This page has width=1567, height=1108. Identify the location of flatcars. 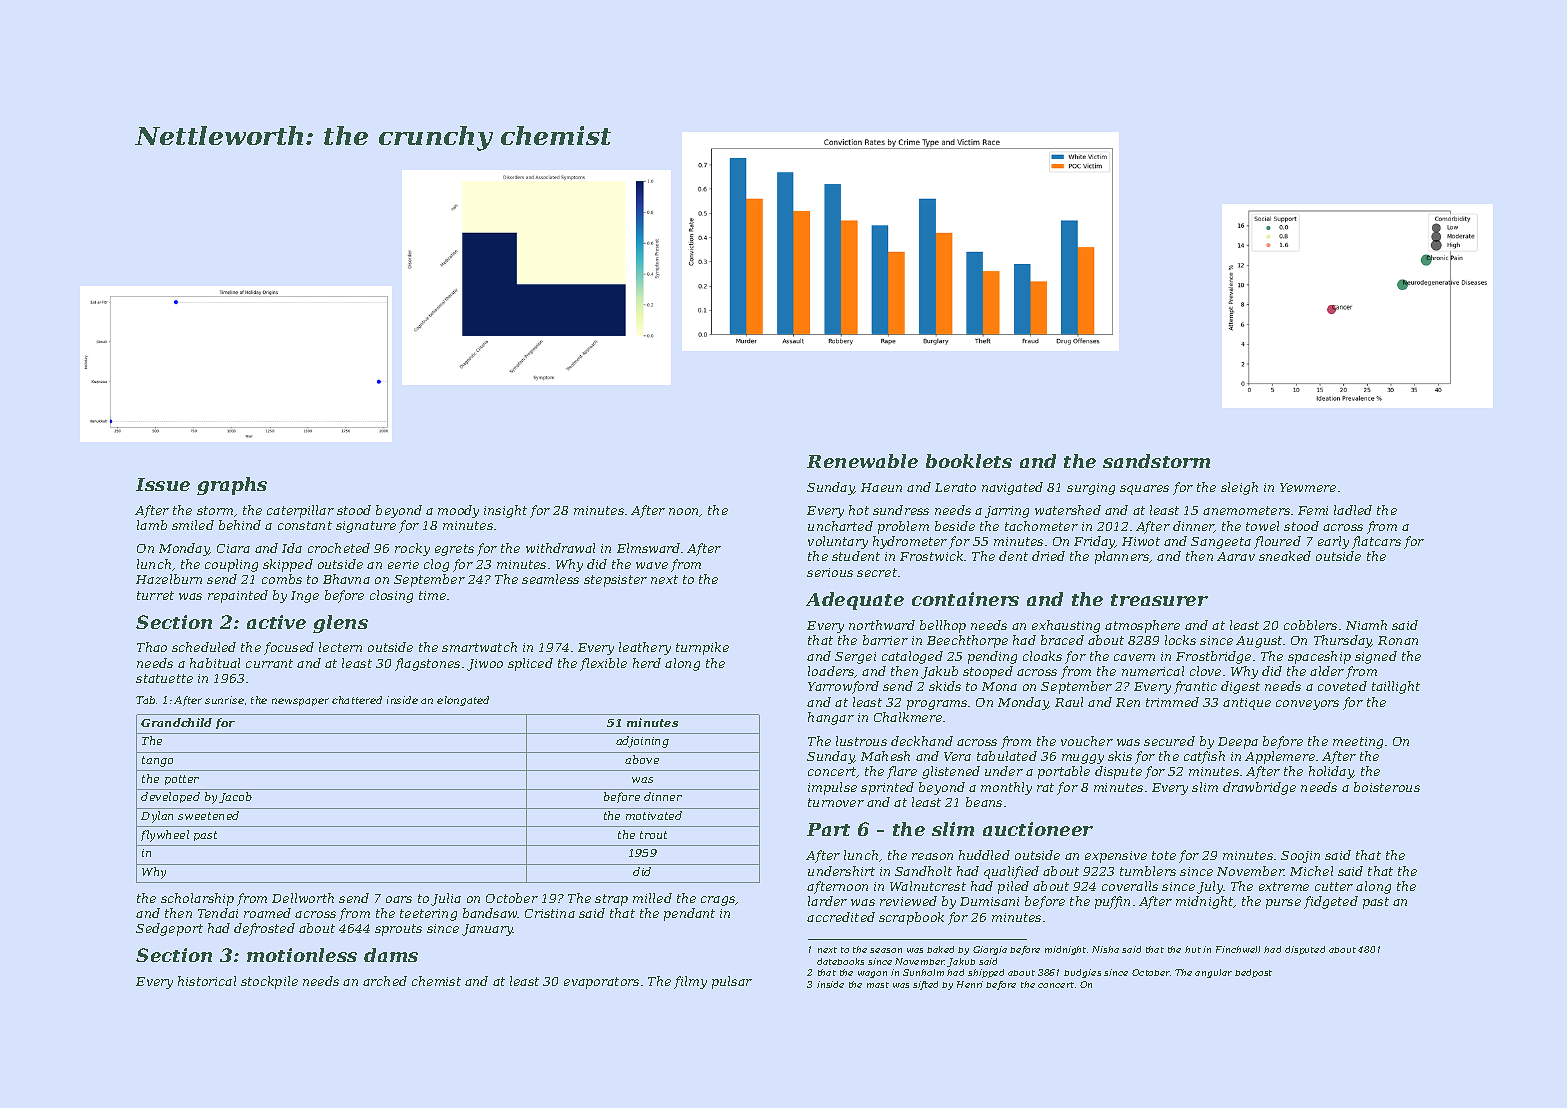
(1376, 542).
